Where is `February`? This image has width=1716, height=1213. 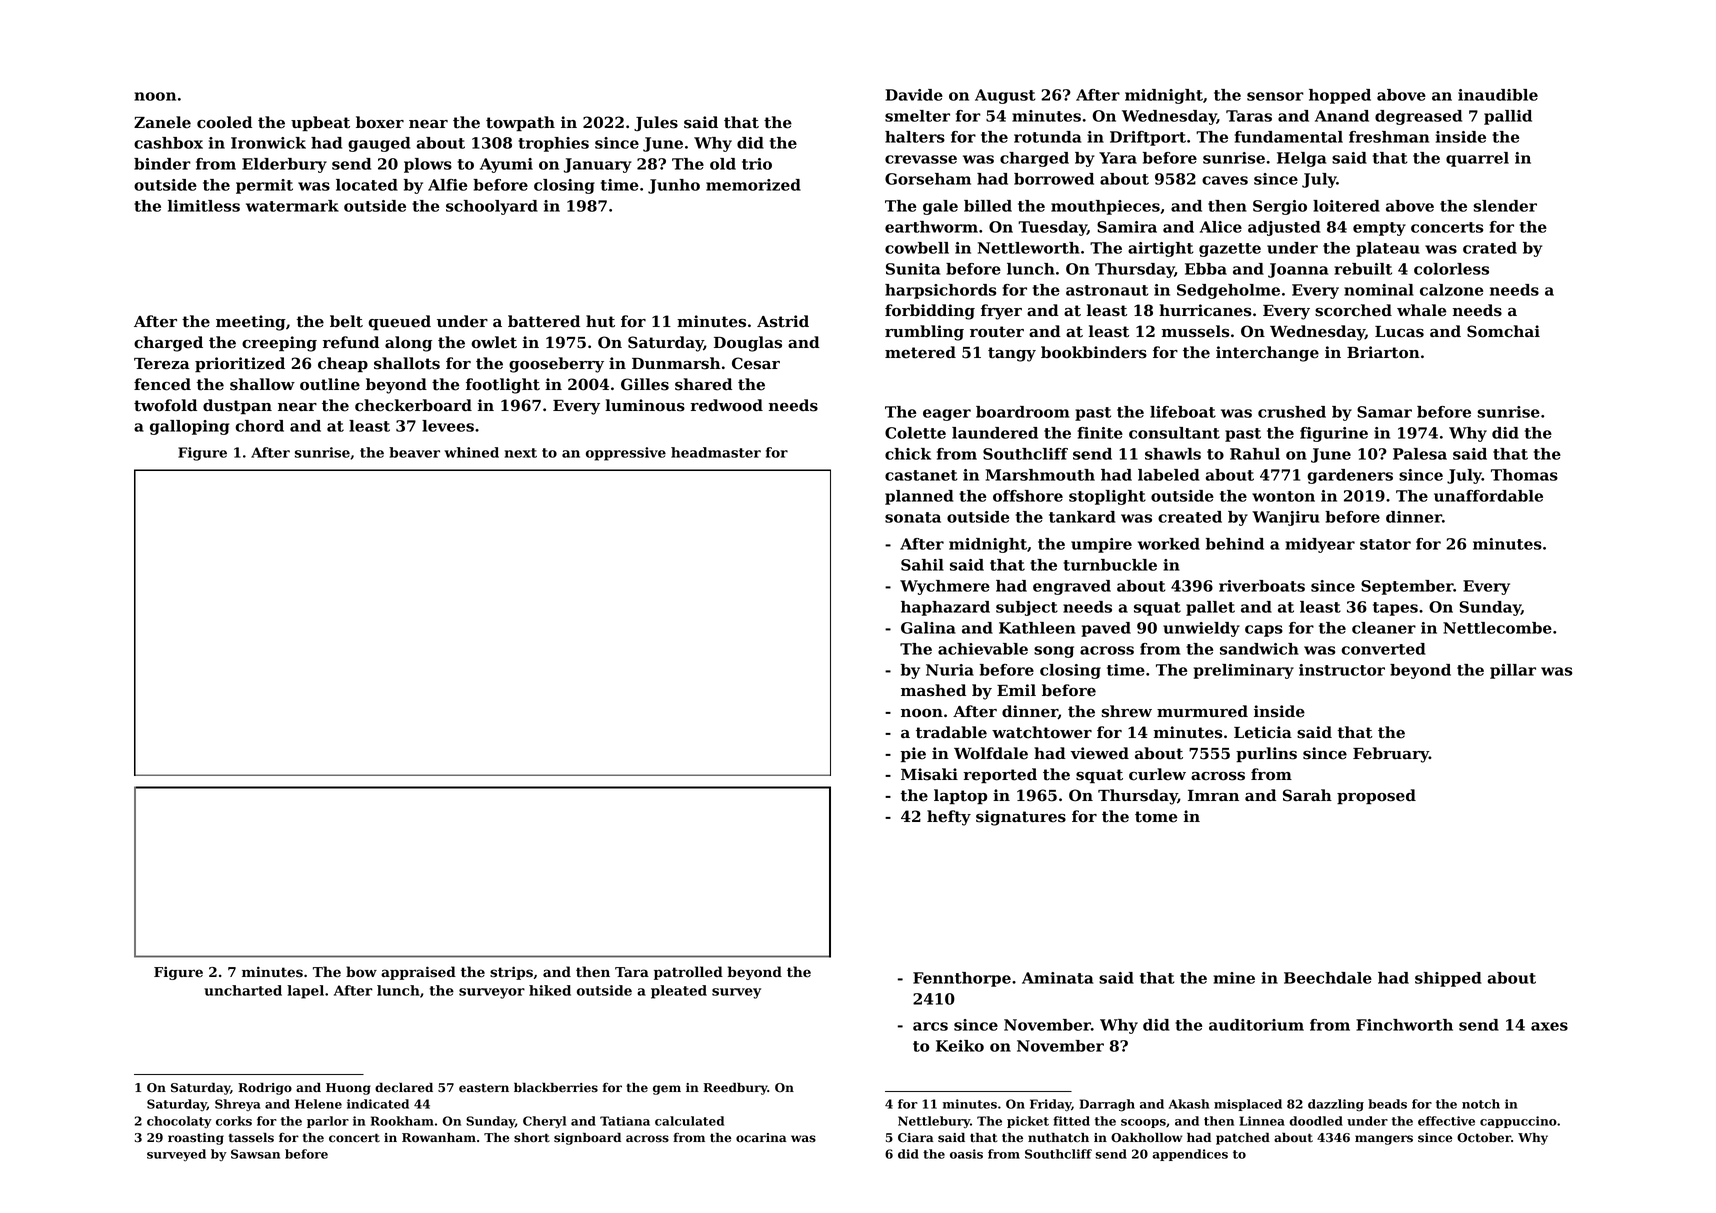 February is located at coordinates (1391, 755).
